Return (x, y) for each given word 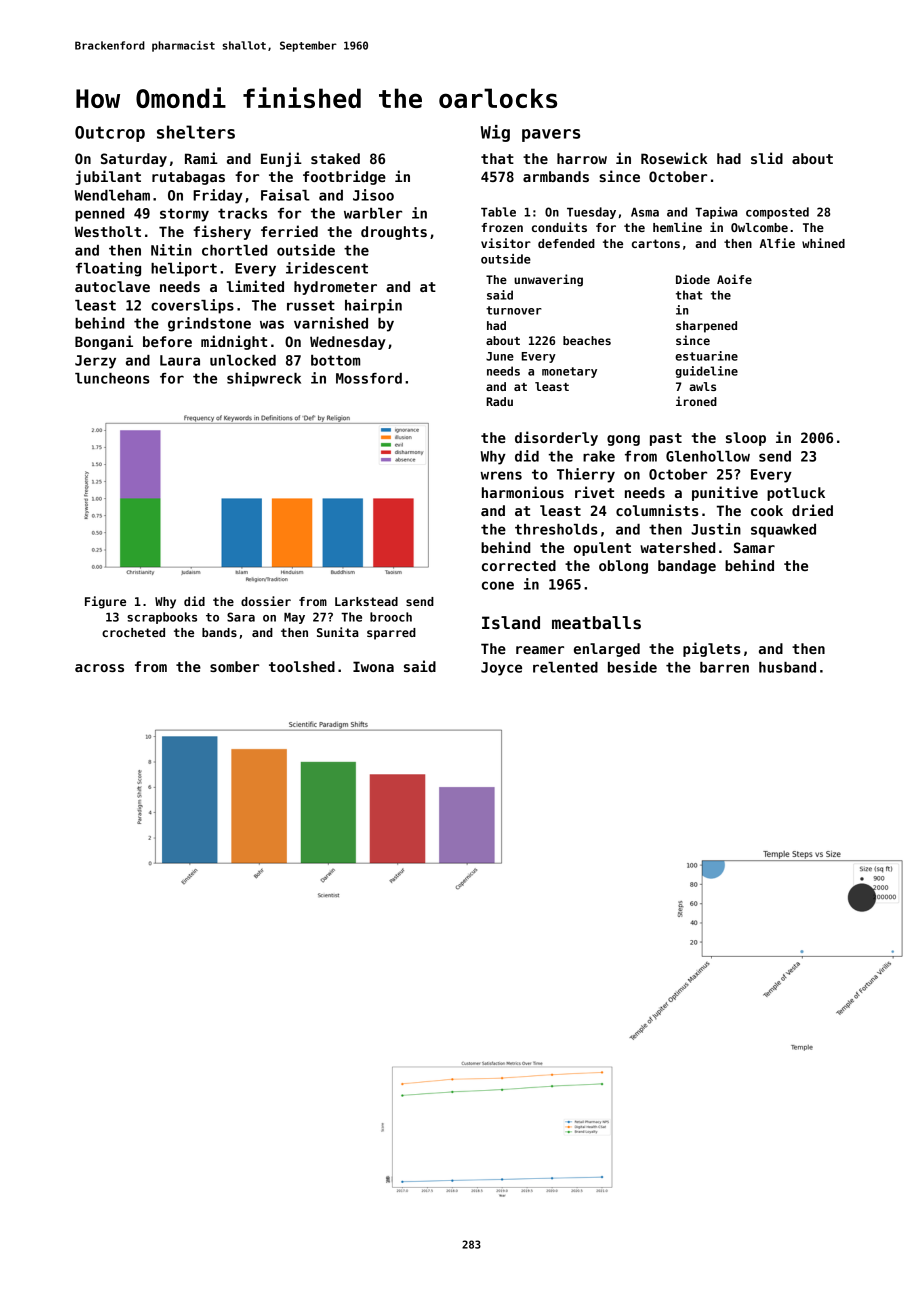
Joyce (501, 669)
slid (767, 158)
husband (787, 667)
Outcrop (110, 134)
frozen (502, 227)
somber (234, 666)
